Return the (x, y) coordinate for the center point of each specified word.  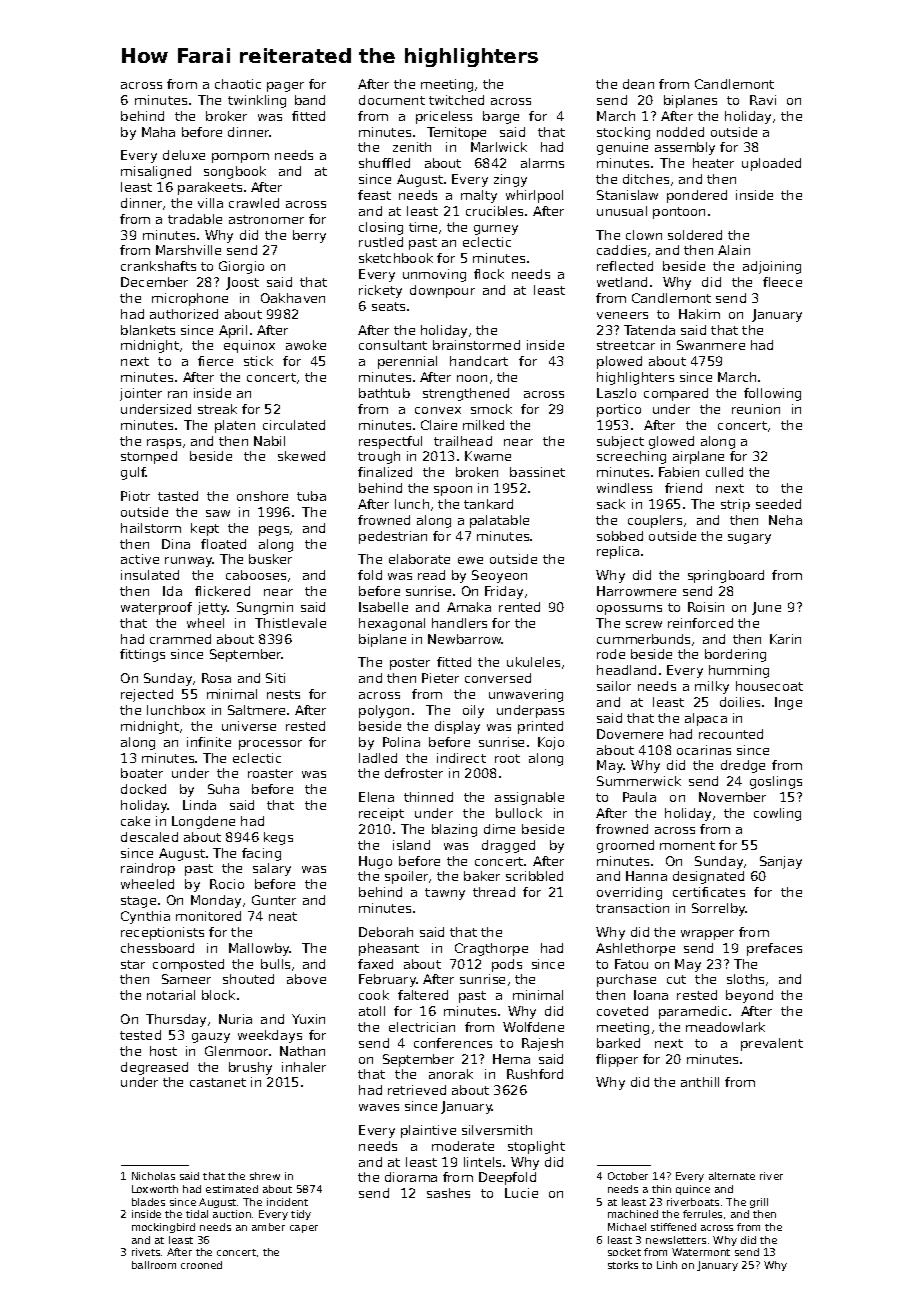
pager (285, 87)
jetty (213, 608)
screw (644, 624)
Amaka (469, 607)
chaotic (238, 84)
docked (143, 789)
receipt (381, 814)
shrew (265, 1176)
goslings (776, 782)
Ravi (763, 100)
